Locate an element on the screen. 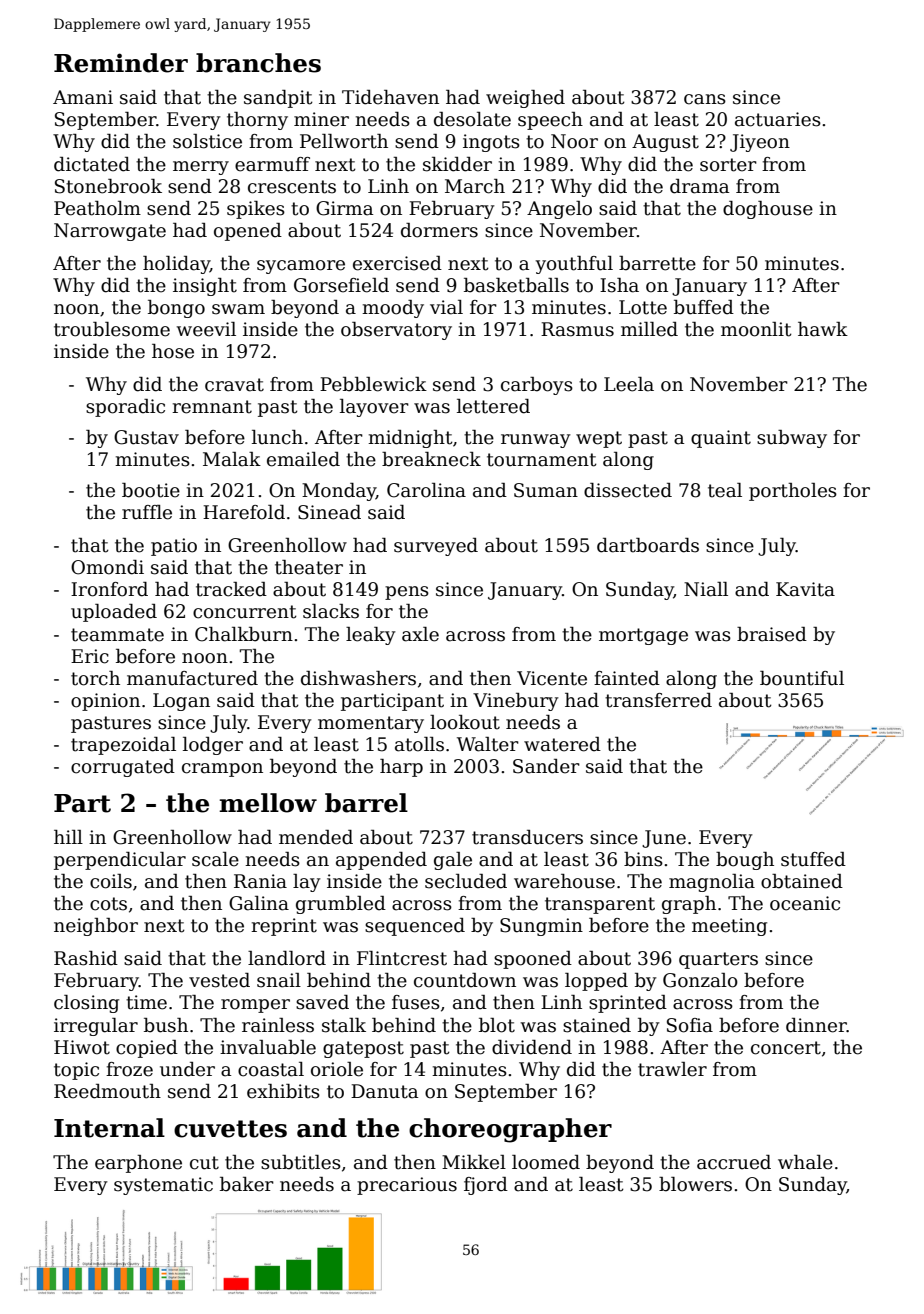 The image size is (924, 1314). Danuta is located at coordinates (384, 1091).
